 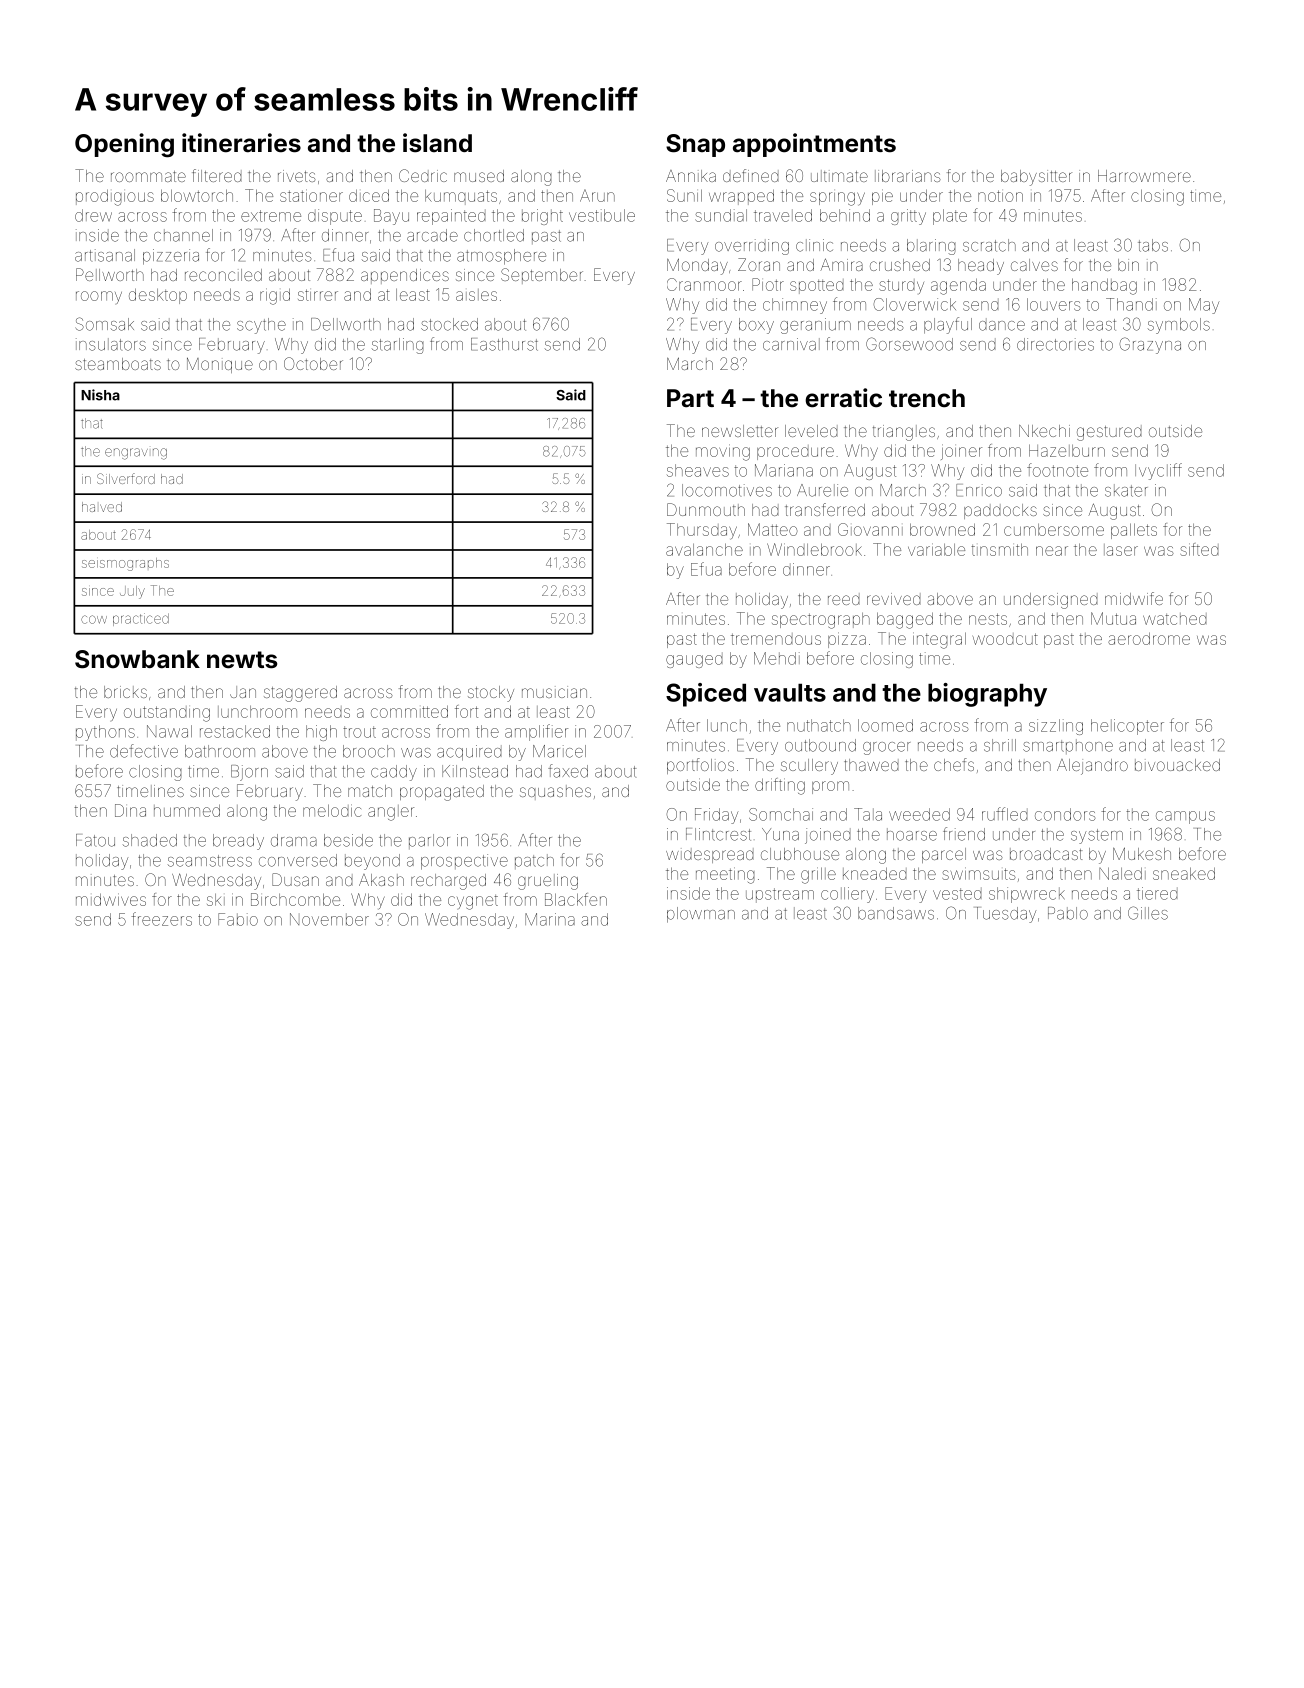 I want to click on gestured, so click(x=1109, y=433).
